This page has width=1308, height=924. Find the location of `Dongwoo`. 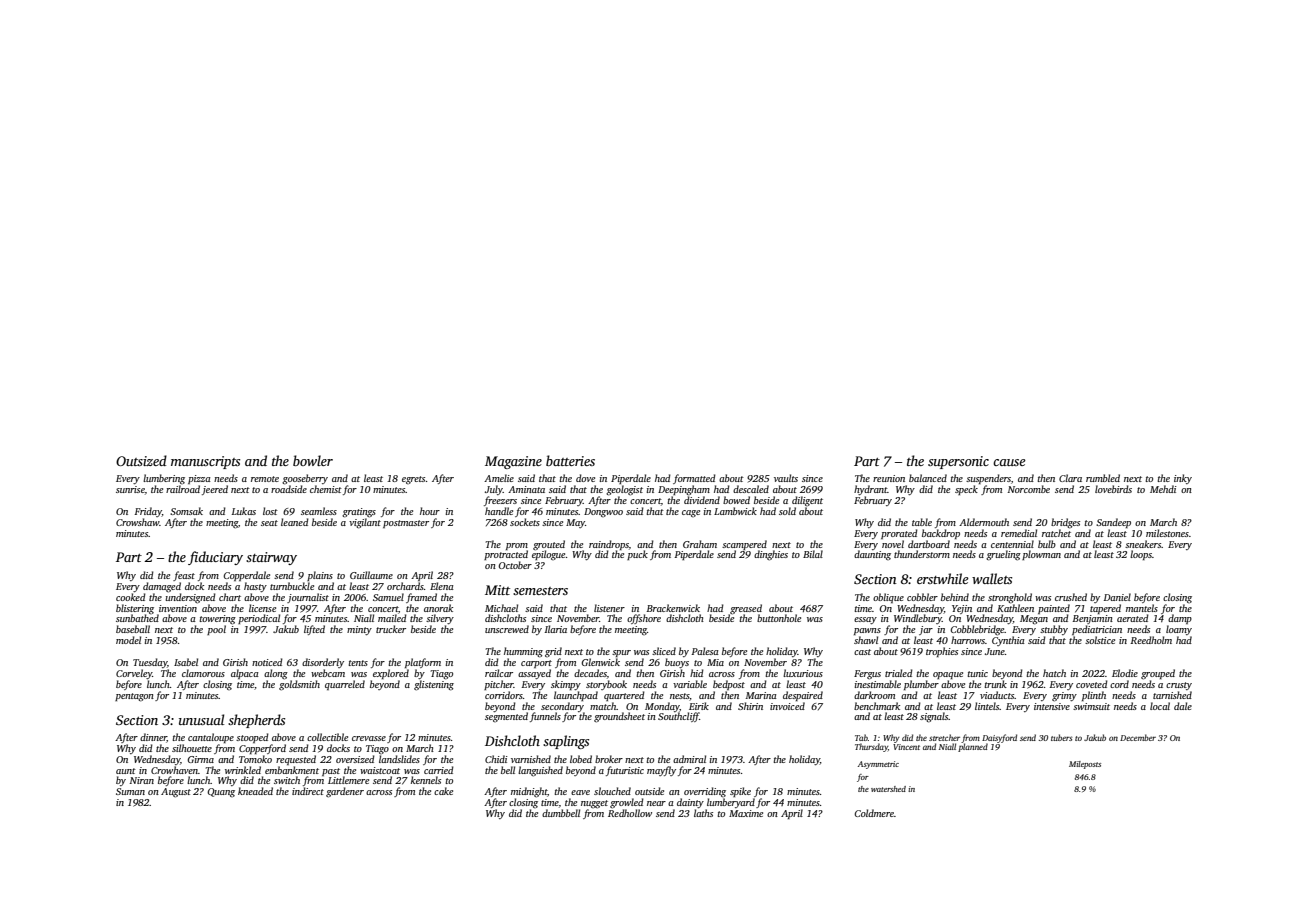

Dongwoo is located at coordinates (603, 512).
